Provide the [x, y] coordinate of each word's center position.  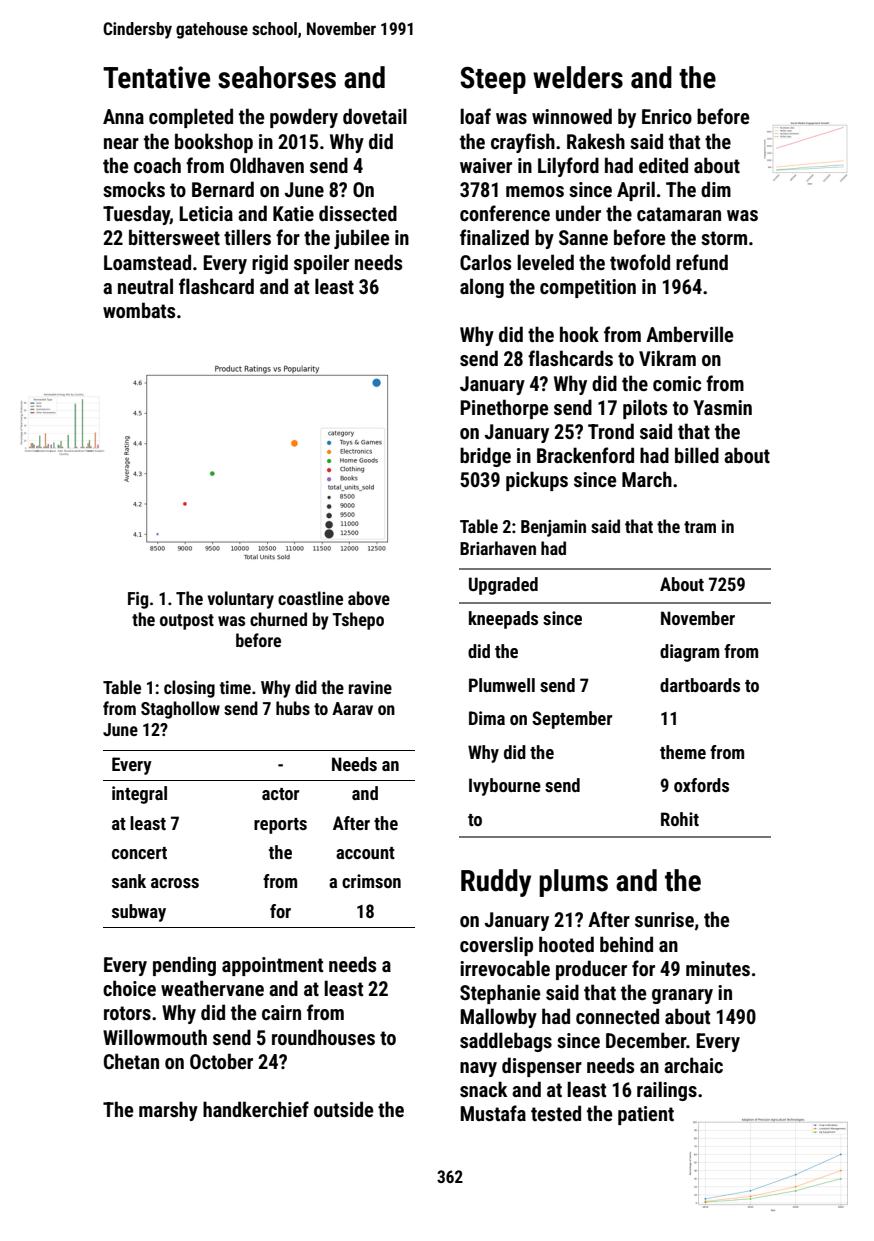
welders [578, 77]
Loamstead [147, 262]
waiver [486, 165]
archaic [693, 1065]
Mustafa [493, 1113]
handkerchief [256, 1109]
